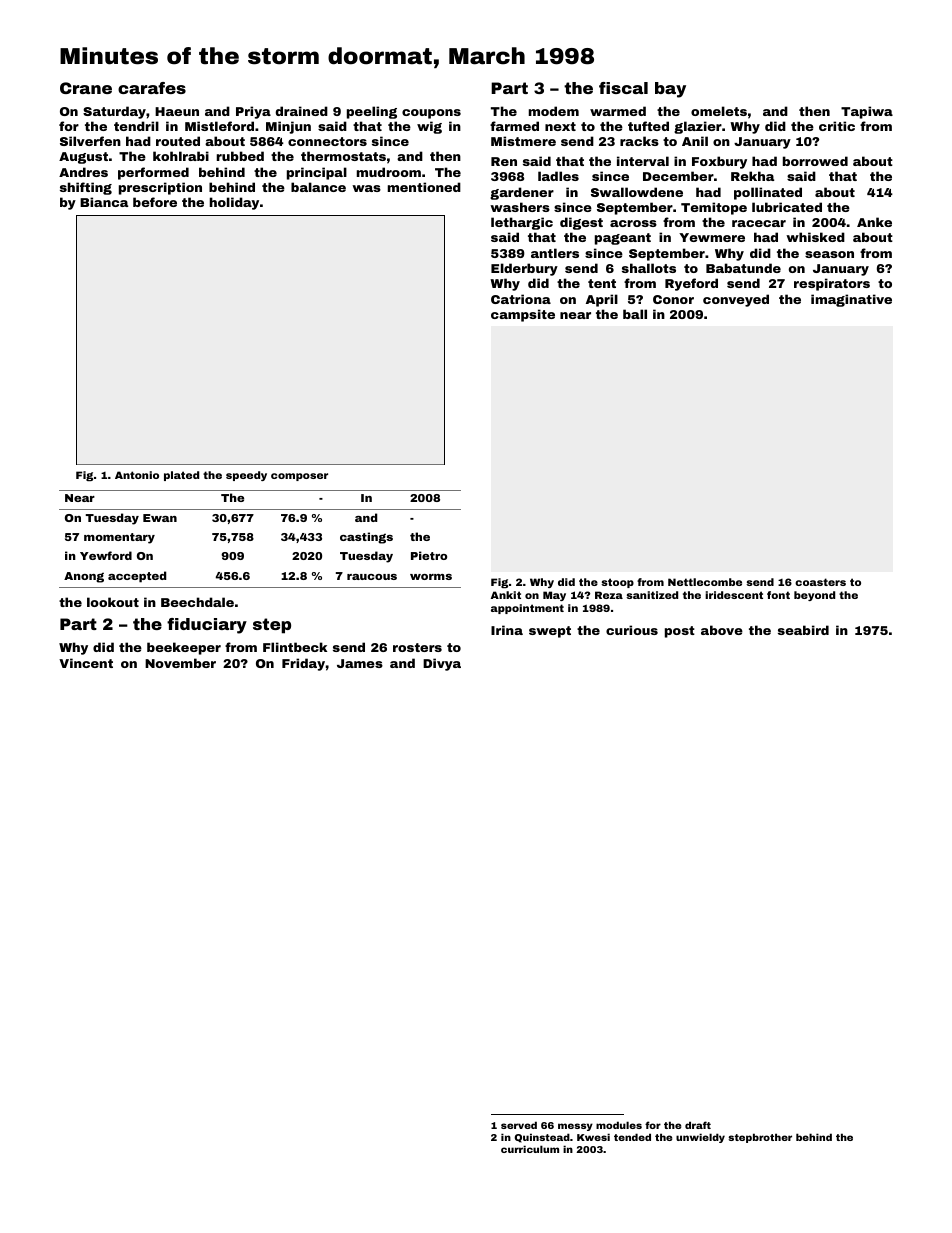 The width and height of the image is (952, 1233). Describe the element at coordinates (86, 88) in the image. I see `Crane` at that location.
